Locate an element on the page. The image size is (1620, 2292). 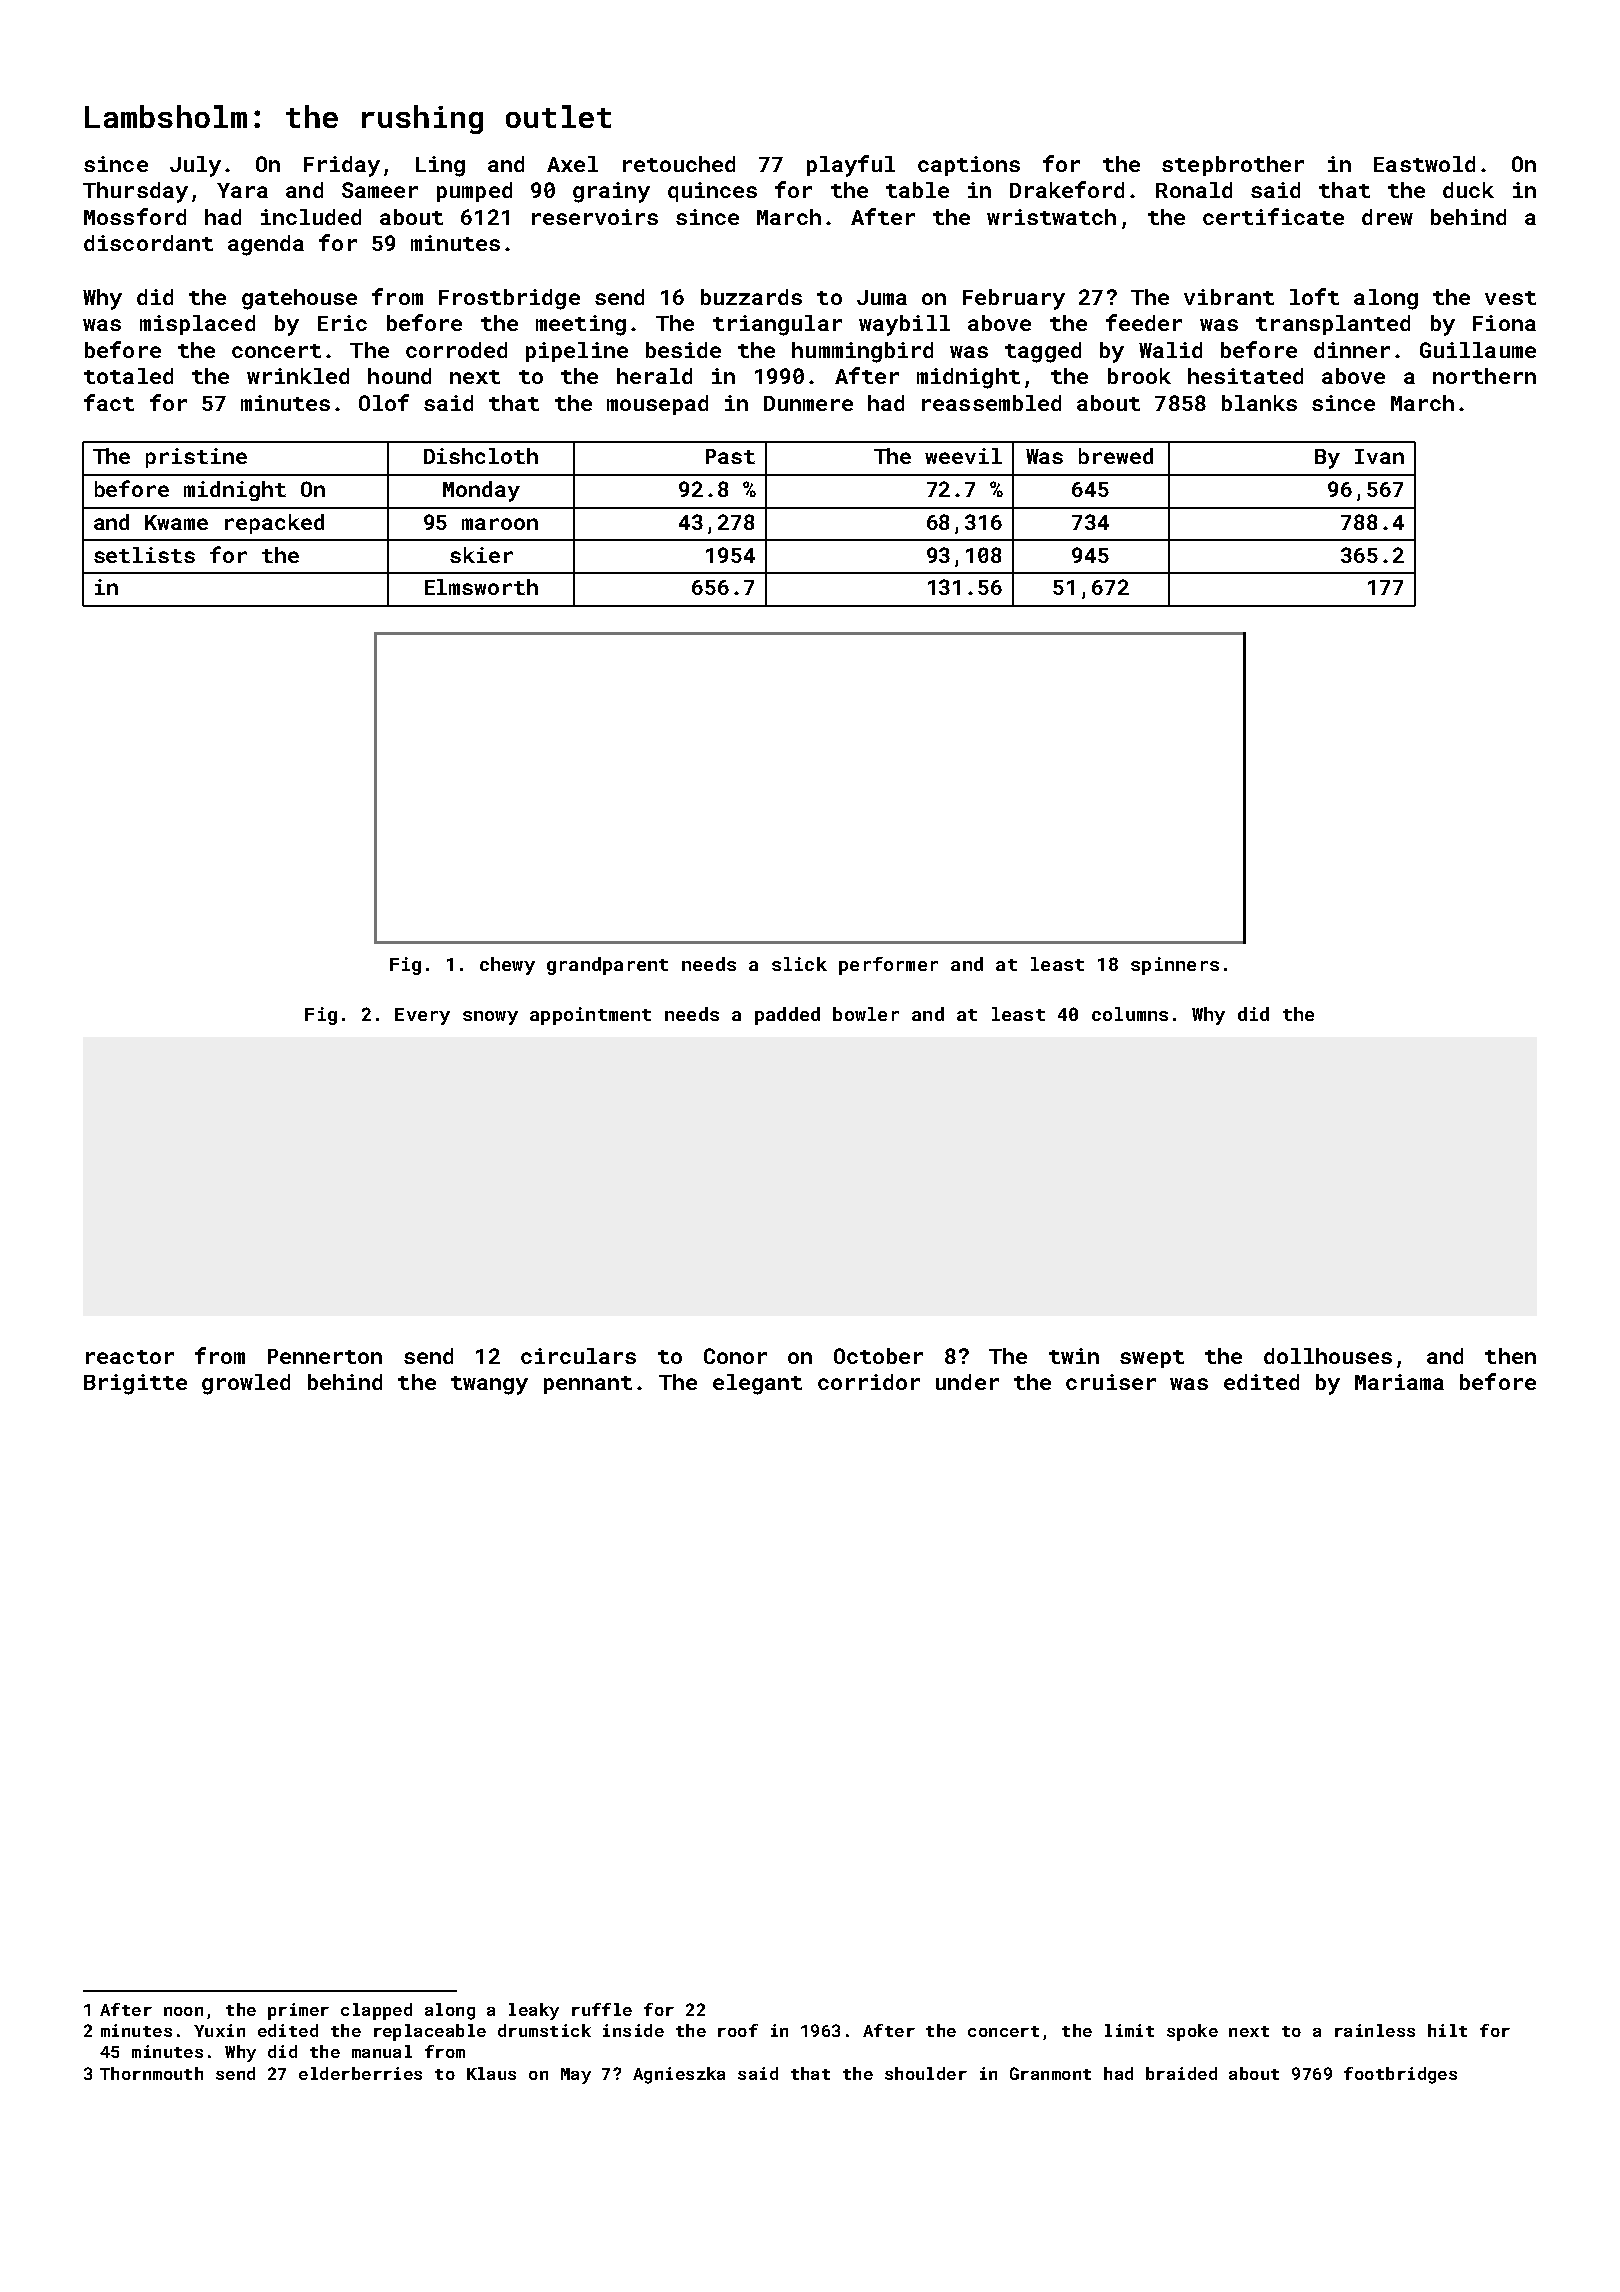
Every is located at coordinates (422, 1016).
